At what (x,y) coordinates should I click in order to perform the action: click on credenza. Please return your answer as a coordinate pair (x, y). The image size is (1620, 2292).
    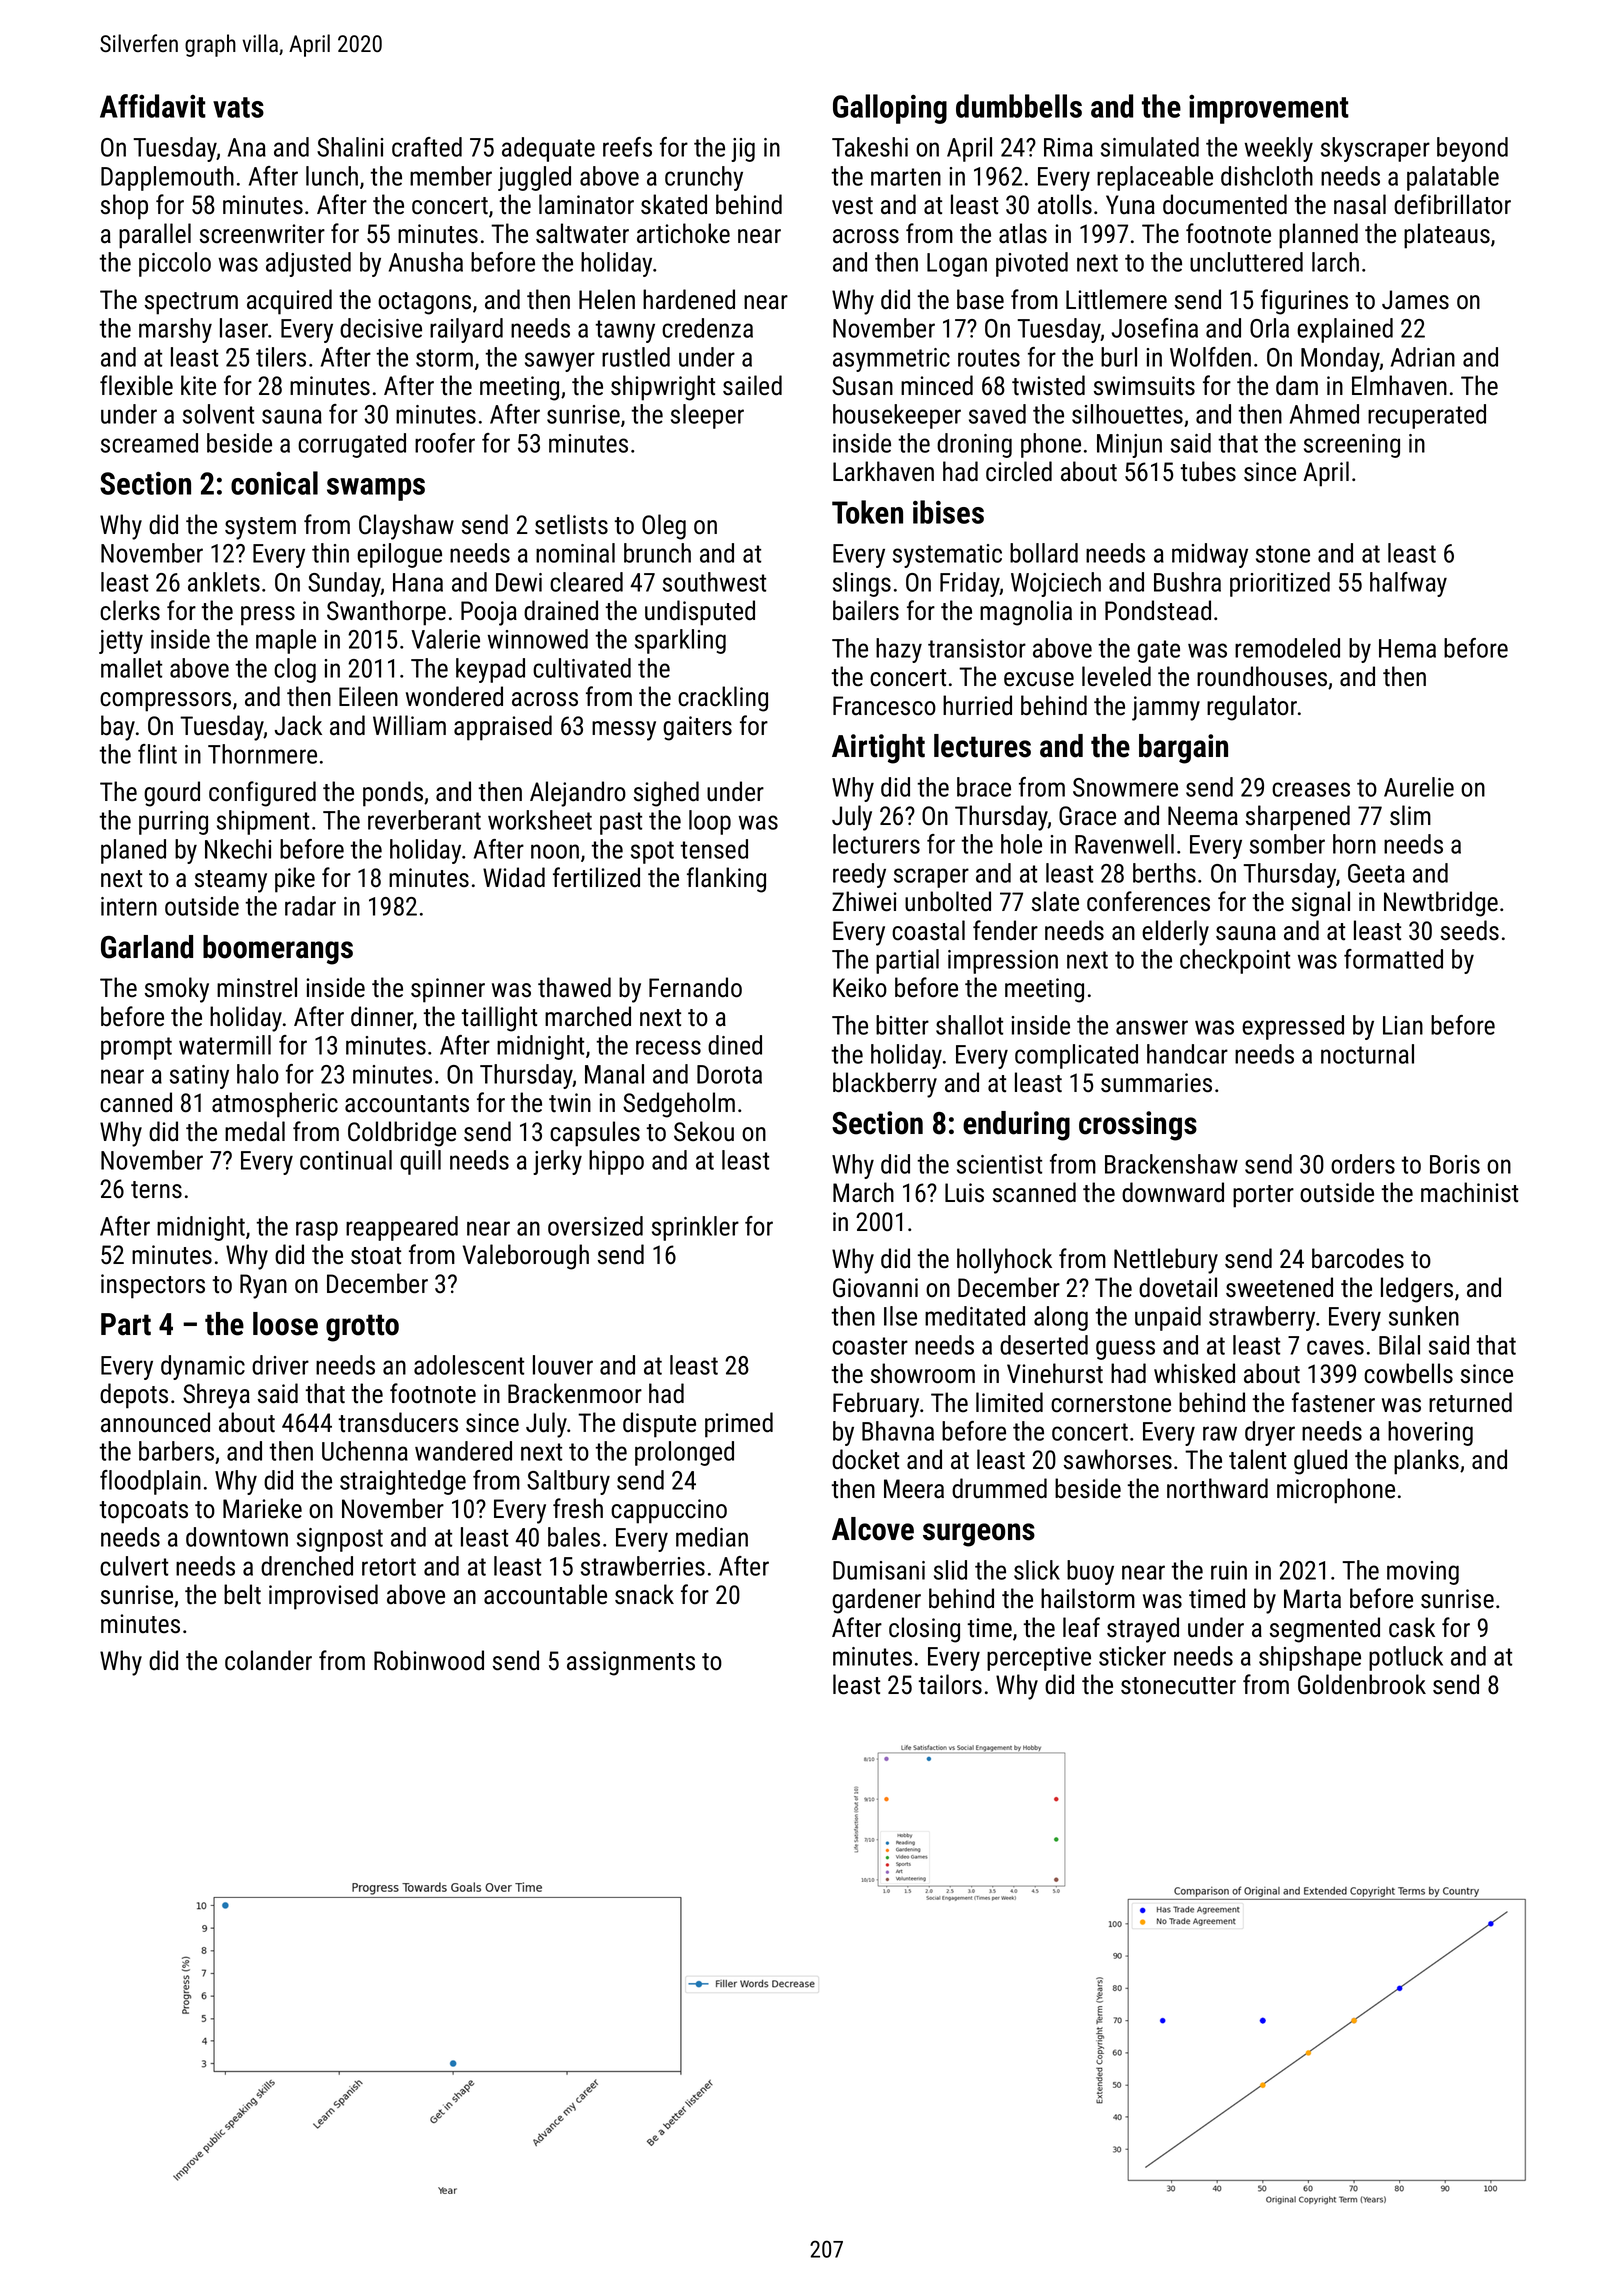
    Looking at the image, I should click on (707, 328).
